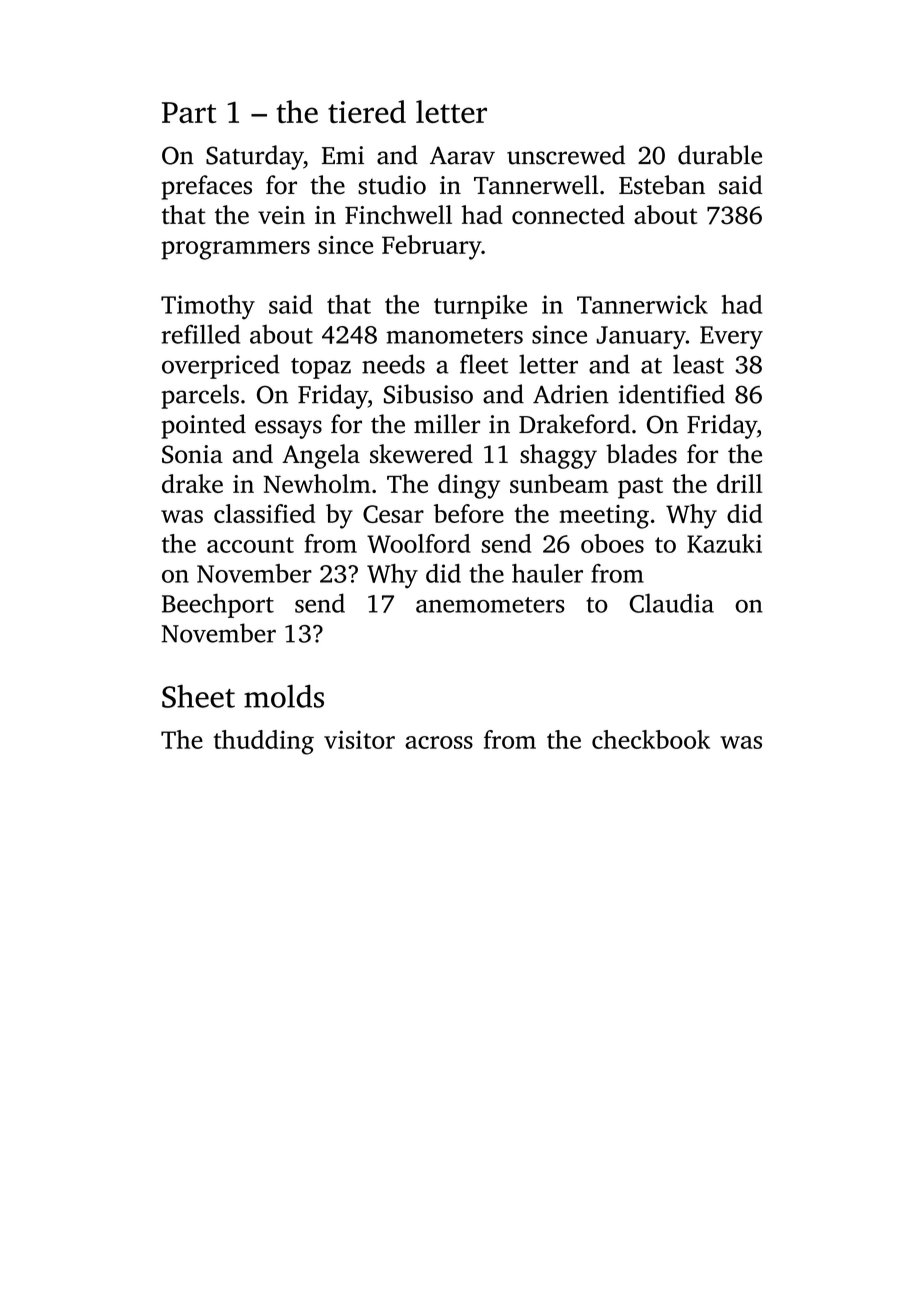 Image resolution: width=924 pixels, height=1311 pixels. Describe the element at coordinates (235, 250) in the image. I see `programmers` at that location.
